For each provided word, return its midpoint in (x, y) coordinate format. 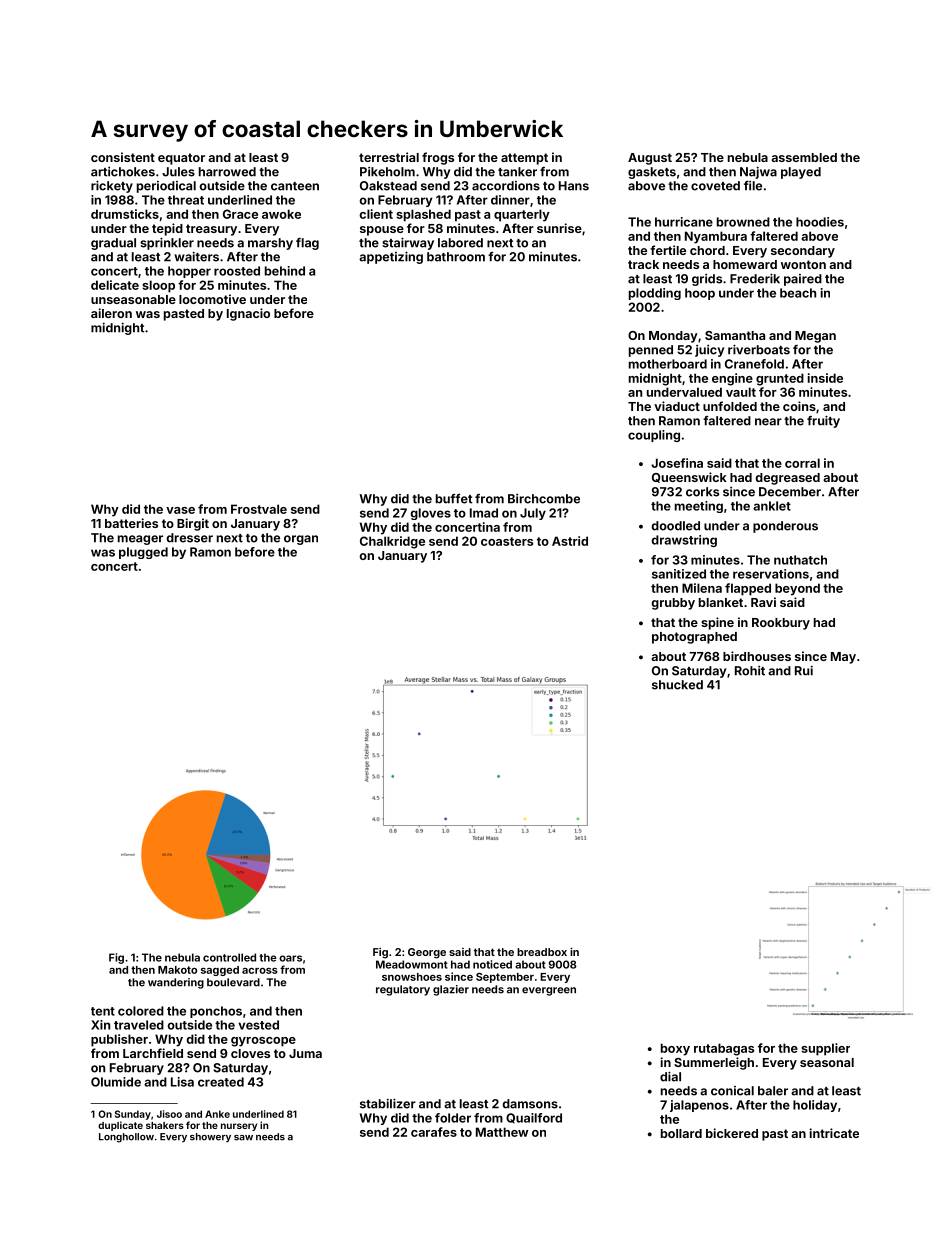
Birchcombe (544, 499)
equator (181, 159)
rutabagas (724, 1049)
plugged (143, 553)
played (801, 173)
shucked (677, 685)
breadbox (542, 952)
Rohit (750, 671)
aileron (111, 313)
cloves (250, 1053)
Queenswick (689, 477)
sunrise (559, 228)
